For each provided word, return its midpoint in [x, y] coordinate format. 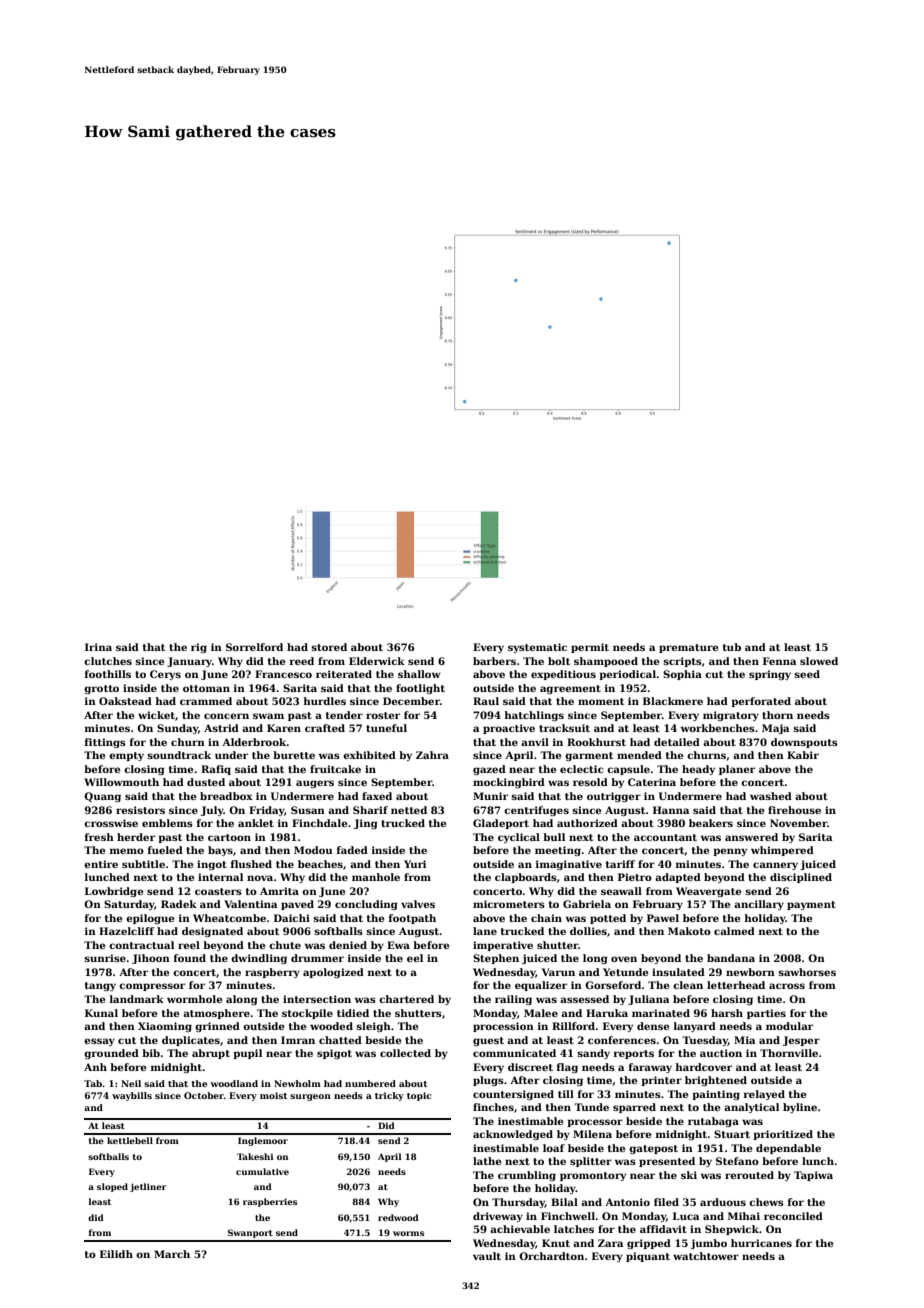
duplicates [191, 1041]
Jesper [801, 1041]
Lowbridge [114, 892]
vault [487, 1256]
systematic [537, 648]
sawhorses [807, 972]
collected [405, 1053]
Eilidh [116, 1254]
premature [688, 648]
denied [348, 945]
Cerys [165, 675]
